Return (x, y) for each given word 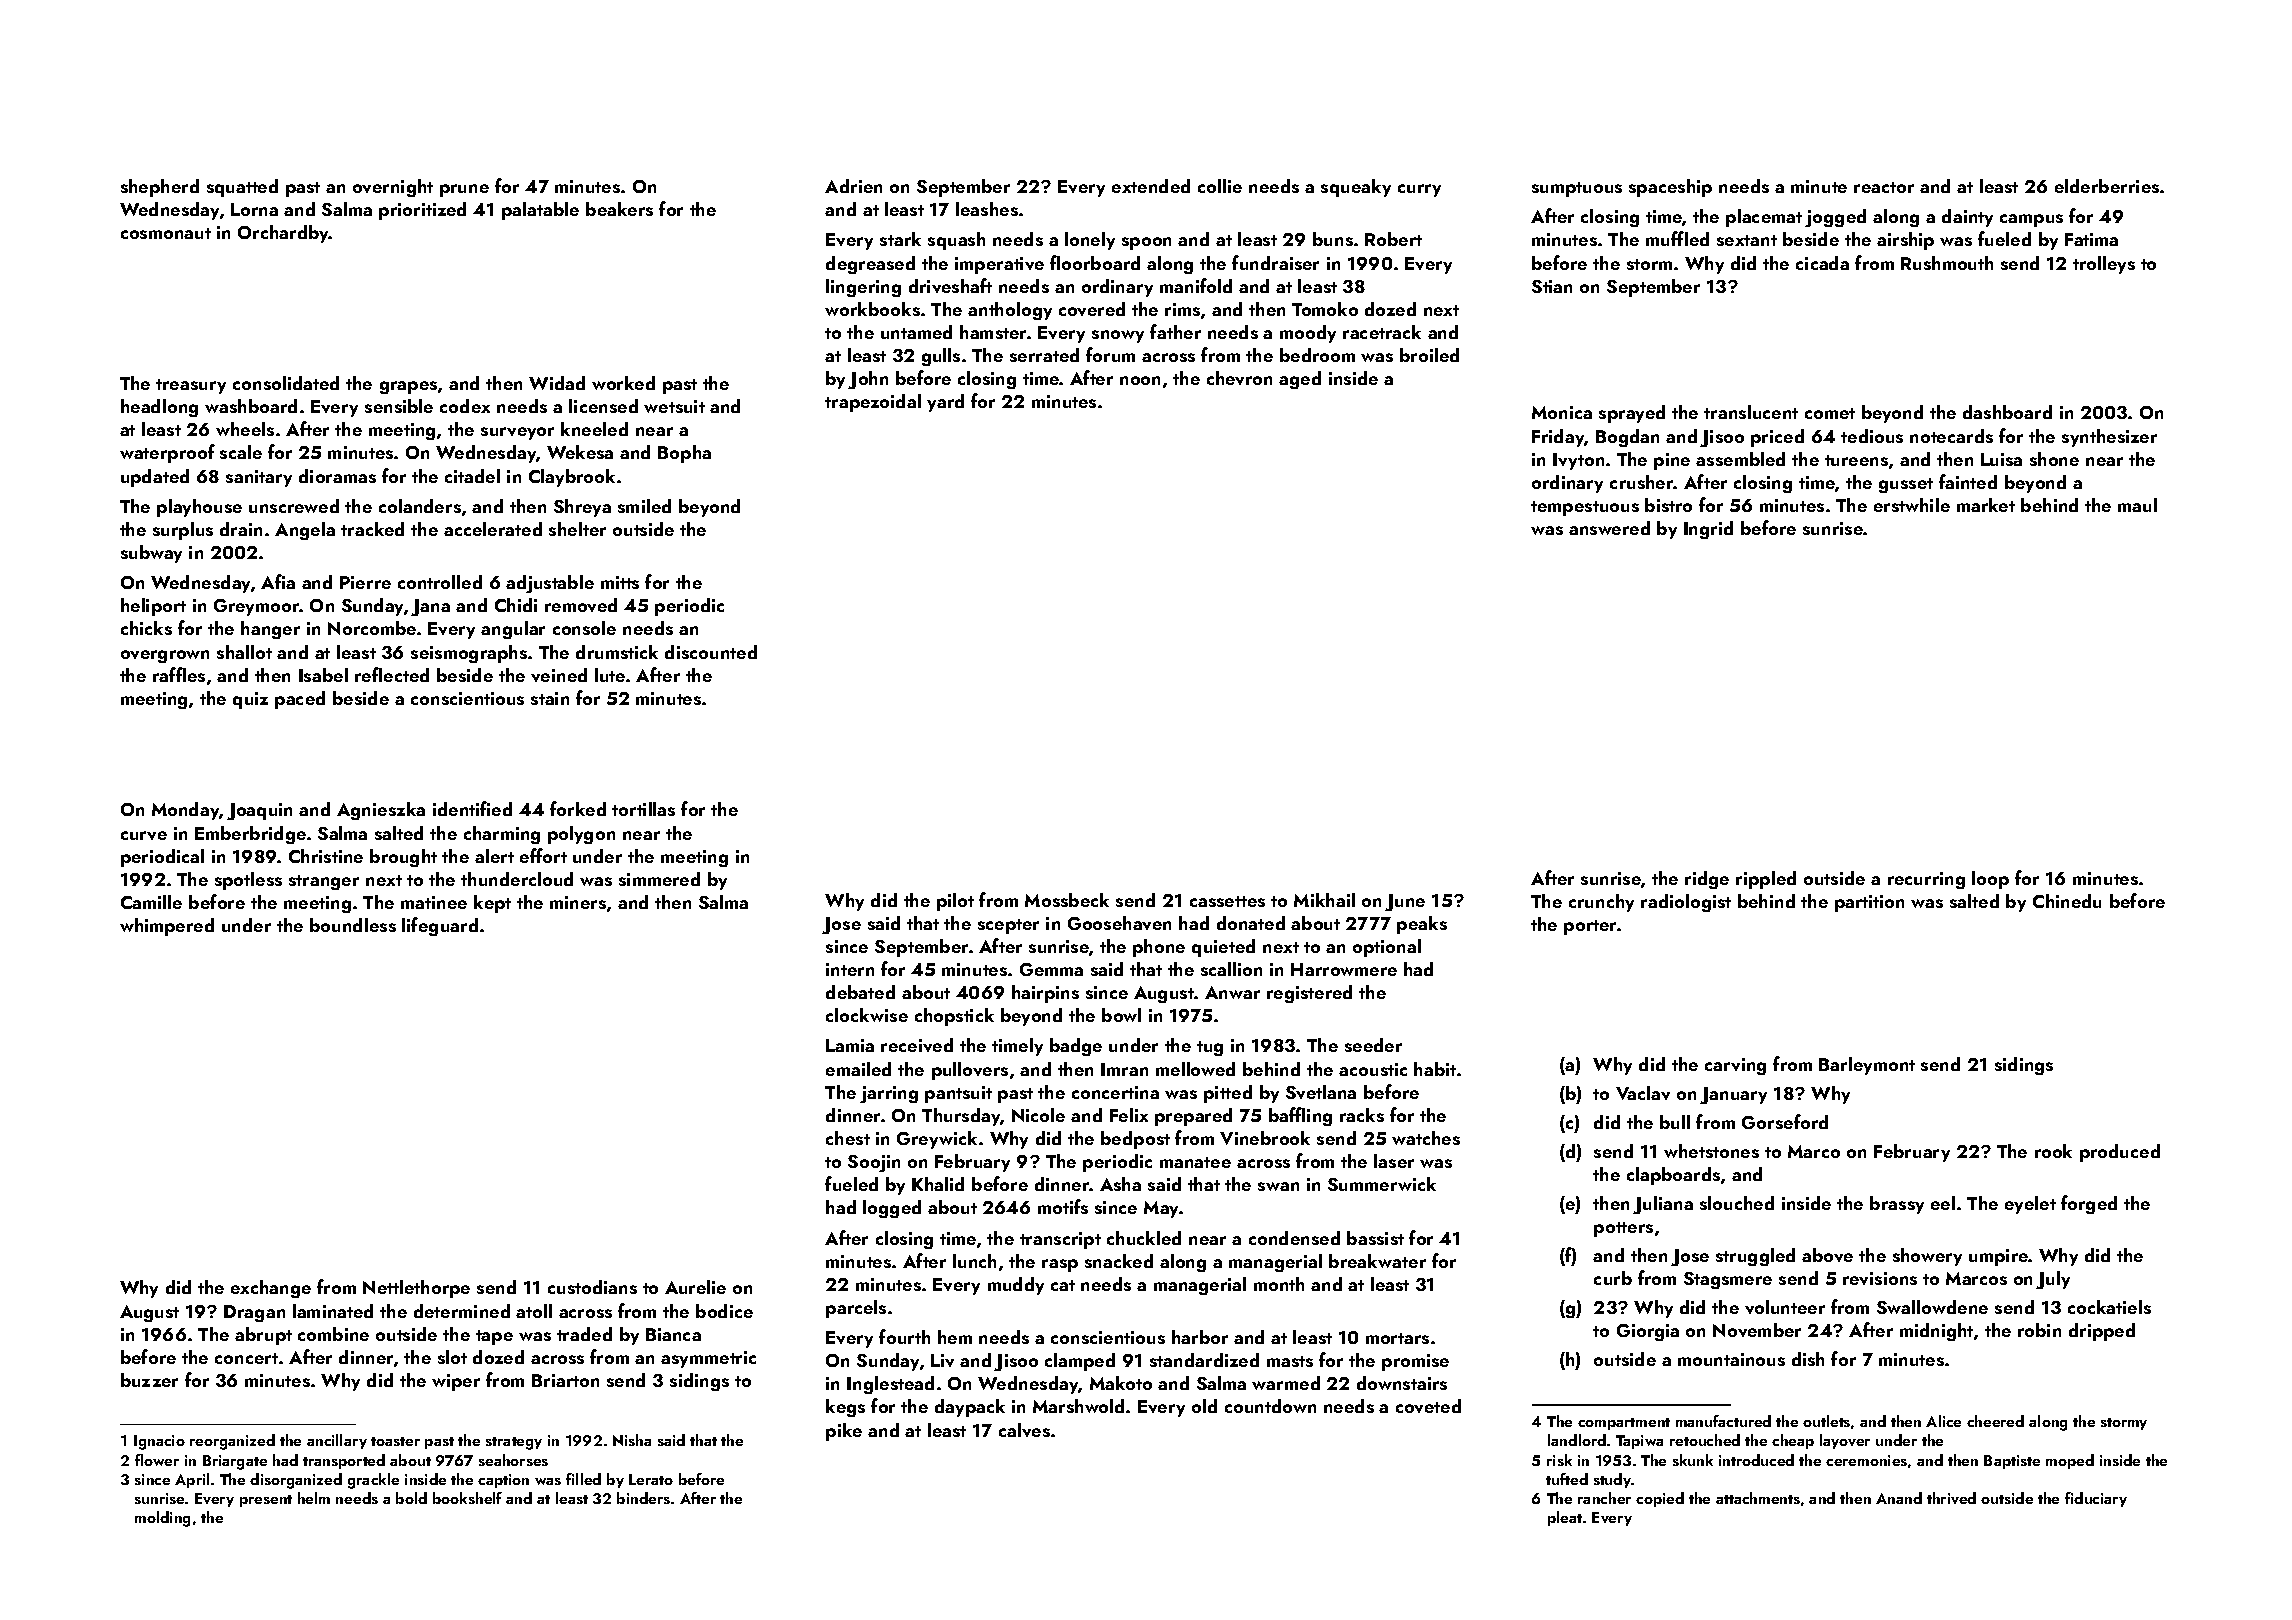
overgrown (165, 656)
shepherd (160, 188)
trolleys (2104, 265)
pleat (1565, 1518)
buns (1333, 239)
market (1986, 505)
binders (643, 1498)
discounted (711, 652)
